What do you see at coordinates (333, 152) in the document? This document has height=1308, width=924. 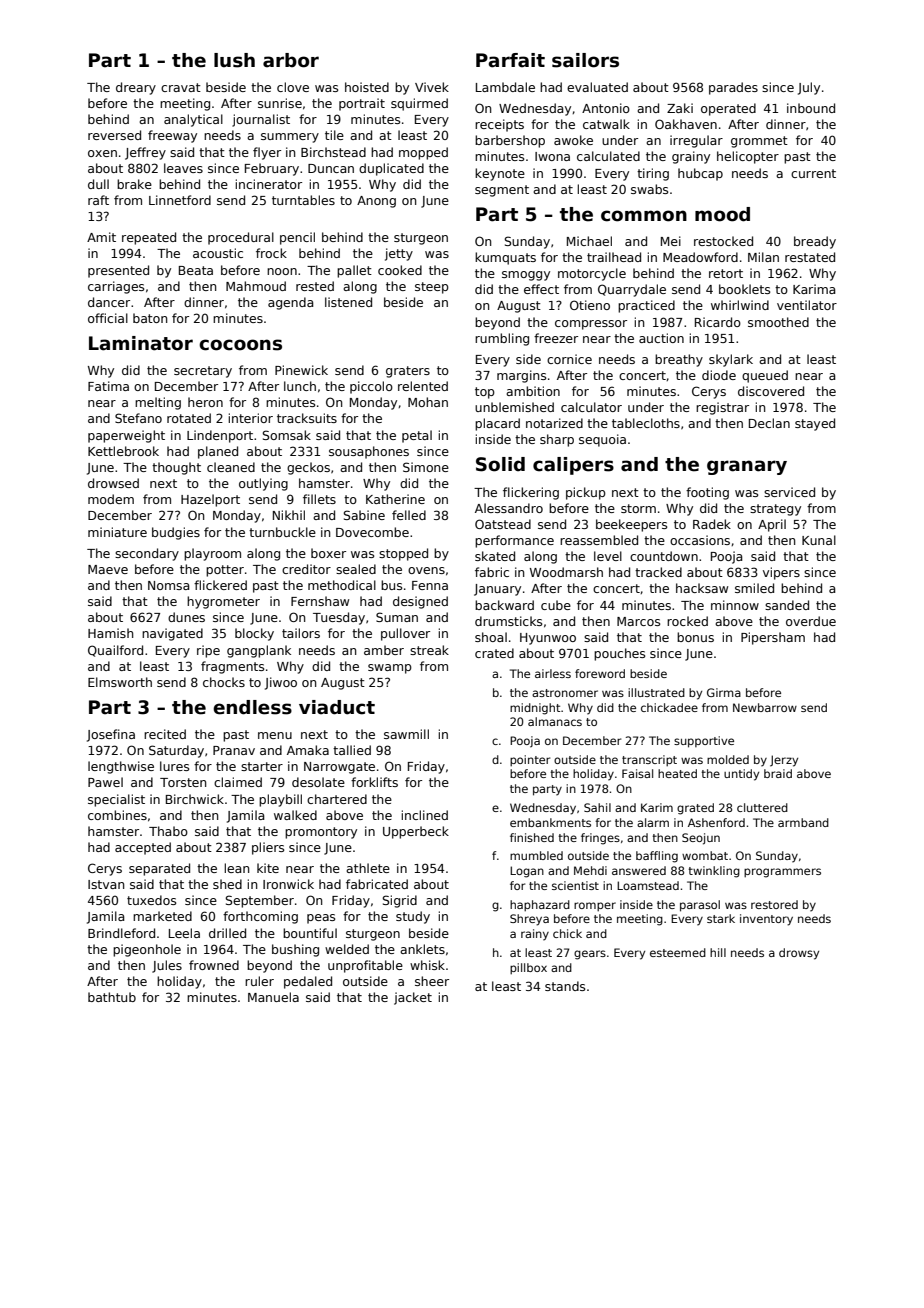 I see `Birchstead` at bounding box center [333, 152].
